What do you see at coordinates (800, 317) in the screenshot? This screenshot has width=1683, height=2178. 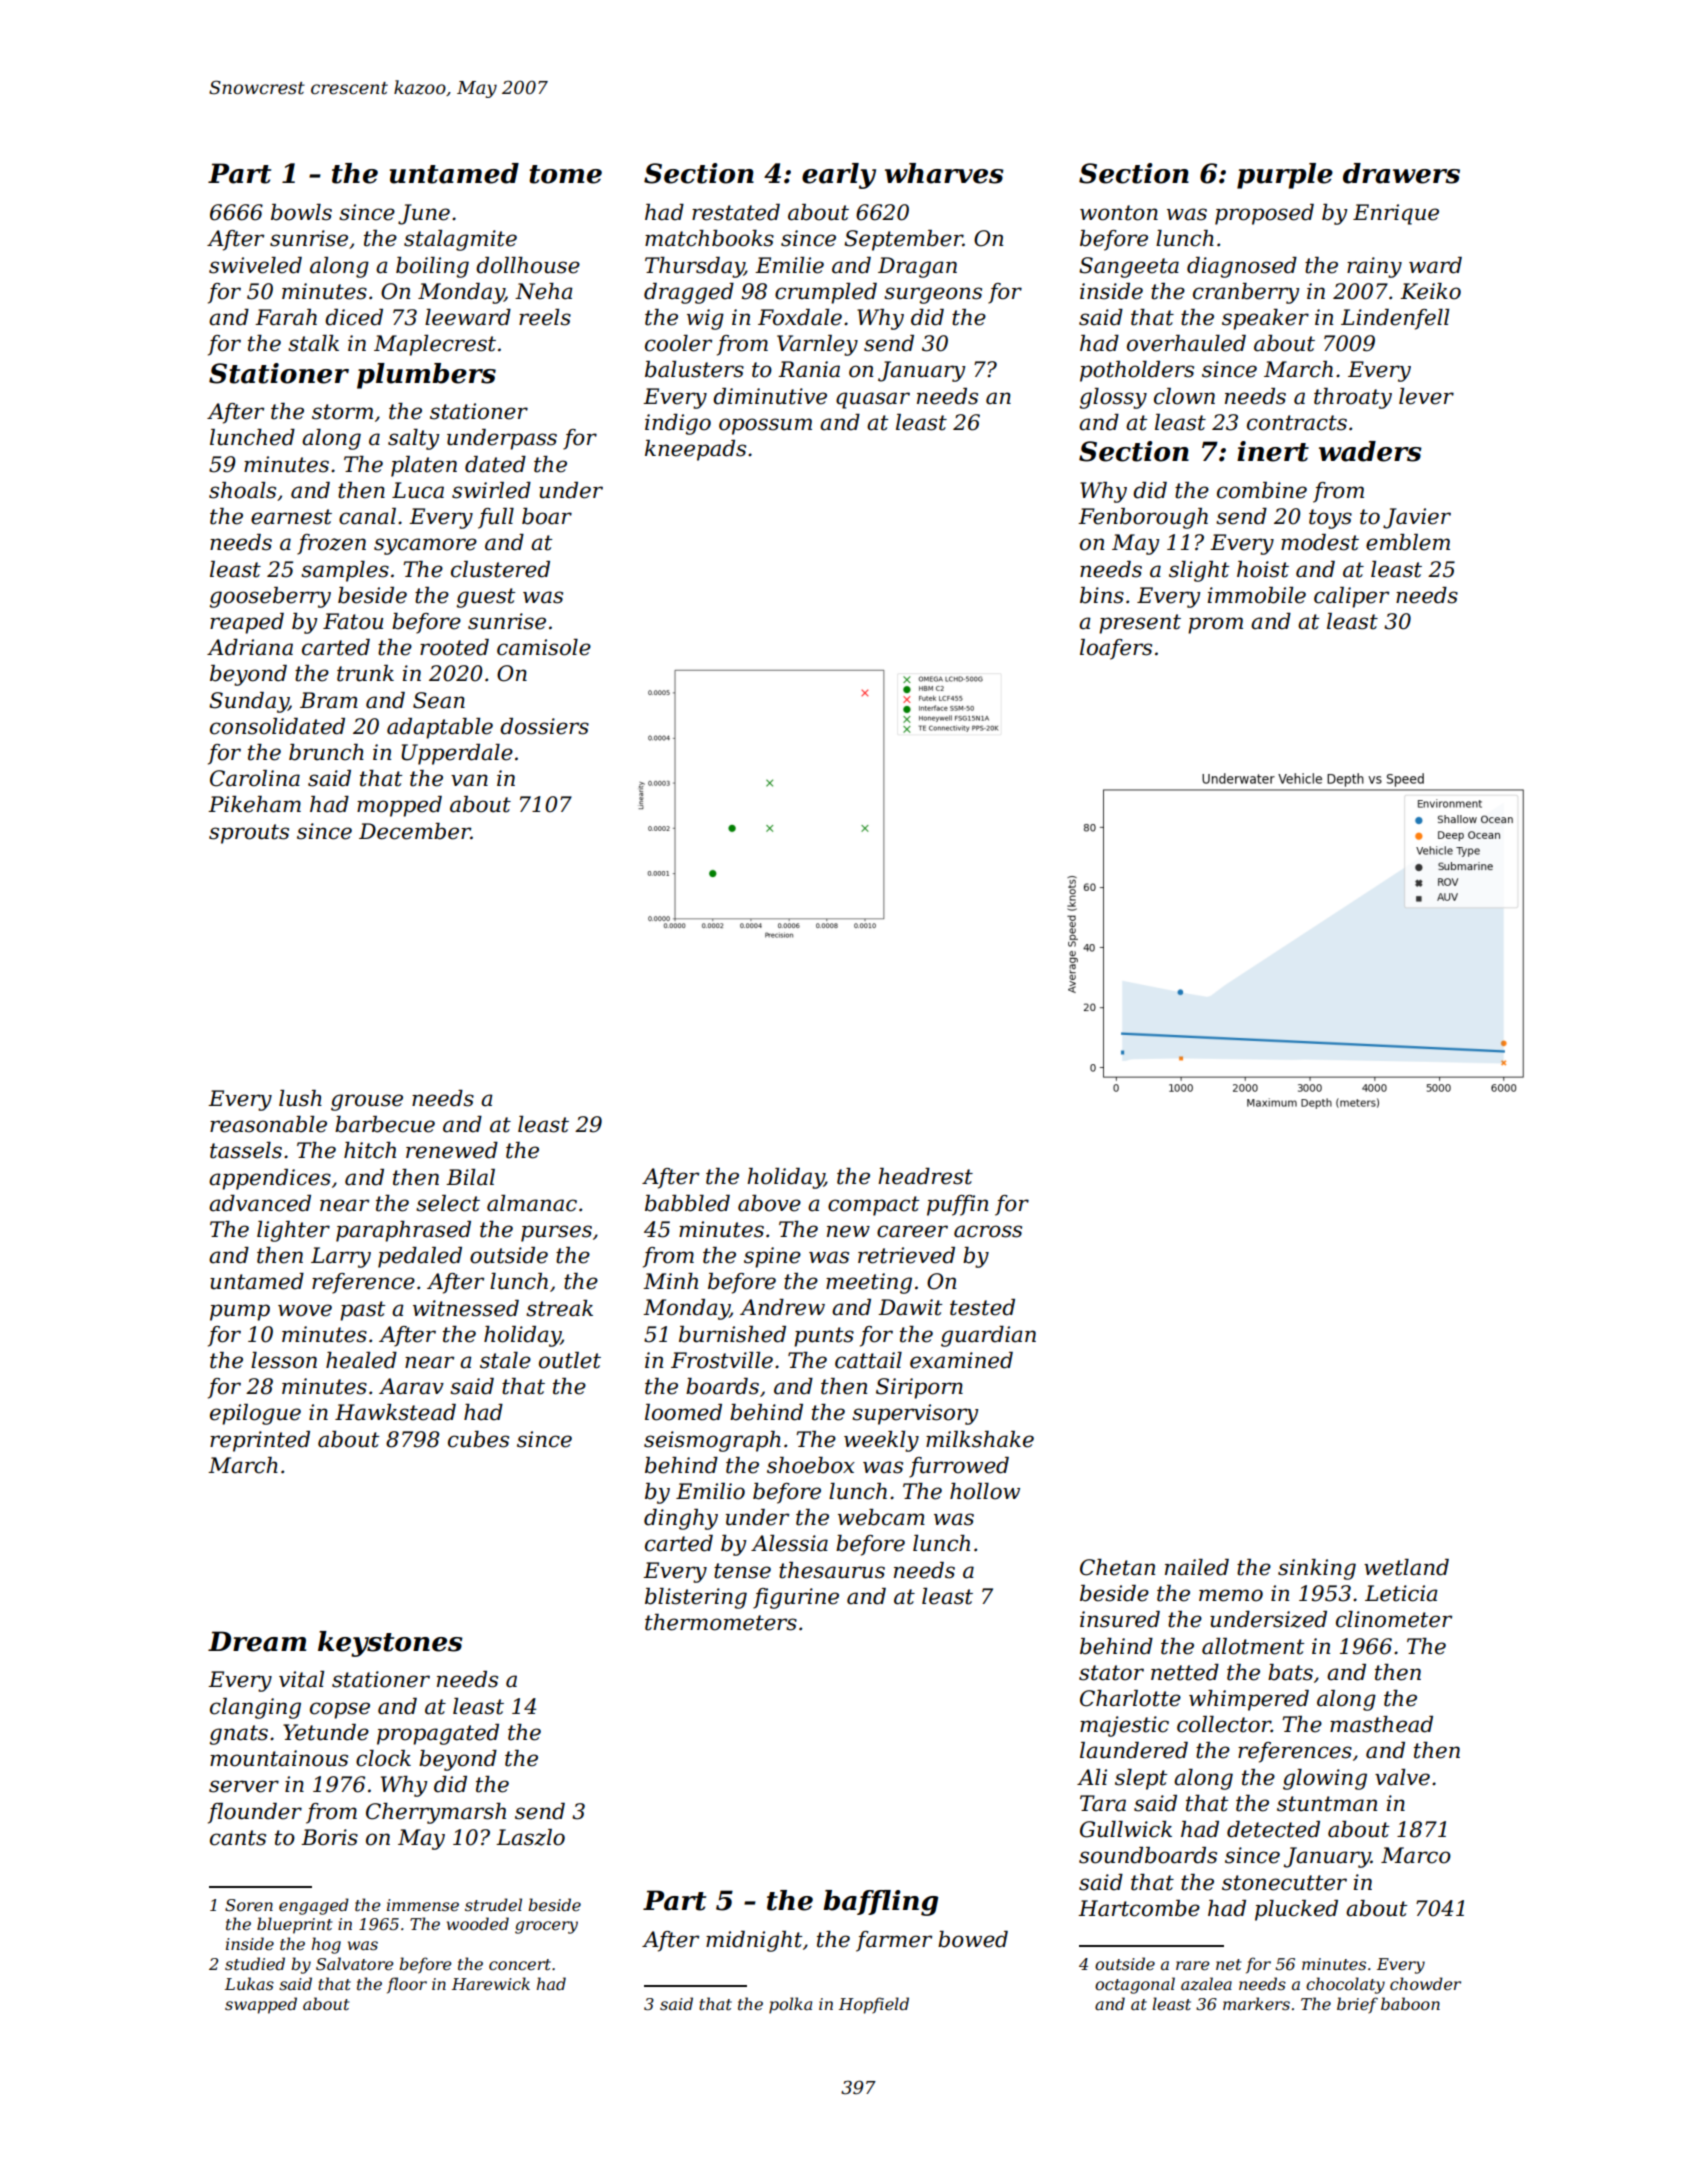 I see `Foxdale` at bounding box center [800, 317].
